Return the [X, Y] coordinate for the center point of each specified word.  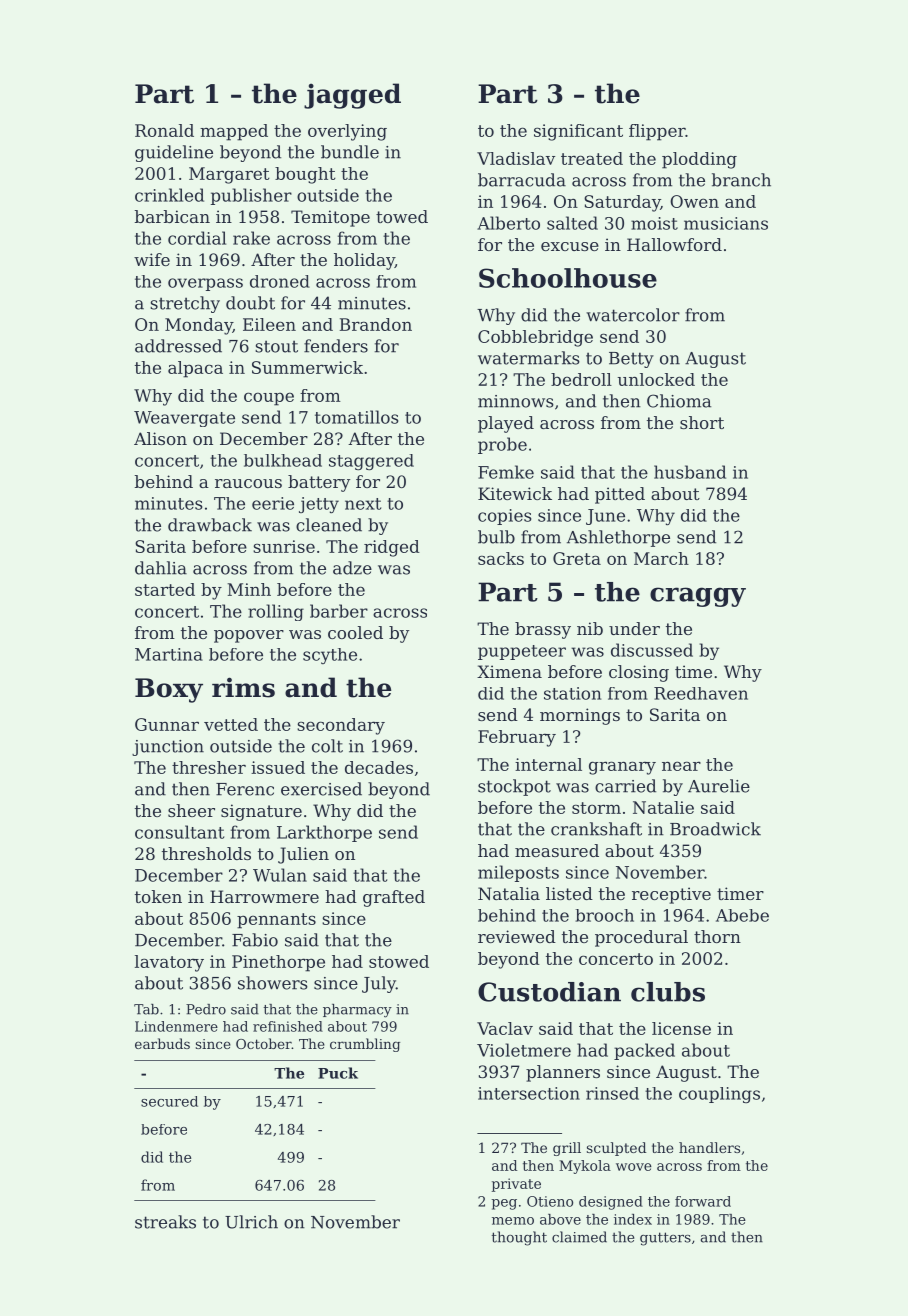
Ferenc [245, 789]
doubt [250, 303]
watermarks [529, 358]
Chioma [679, 401]
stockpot [514, 787]
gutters [665, 1239]
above [560, 1219]
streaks [165, 1222]
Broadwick [715, 829]
